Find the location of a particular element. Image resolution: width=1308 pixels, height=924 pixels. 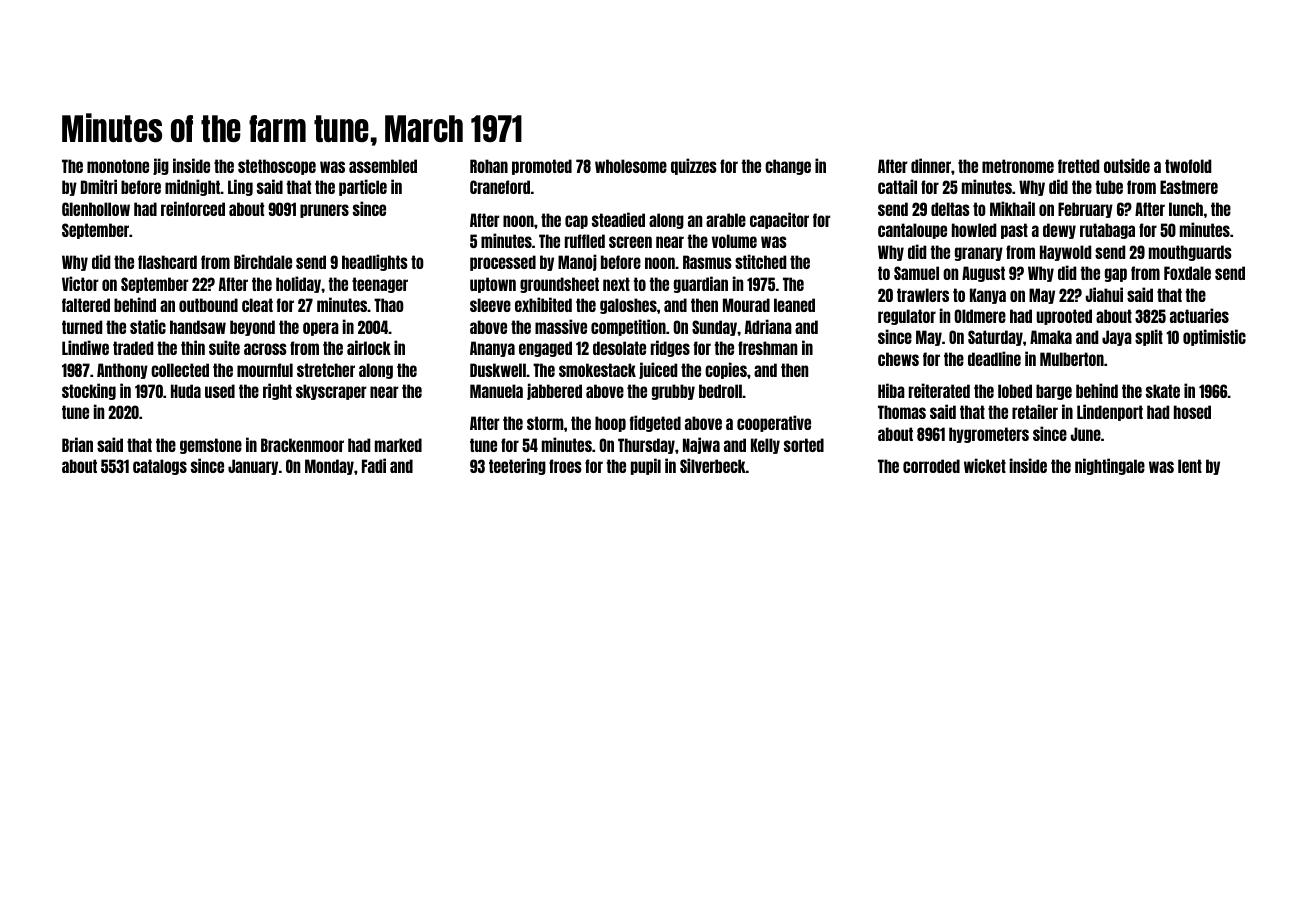

mouthguards is located at coordinates (1190, 253).
